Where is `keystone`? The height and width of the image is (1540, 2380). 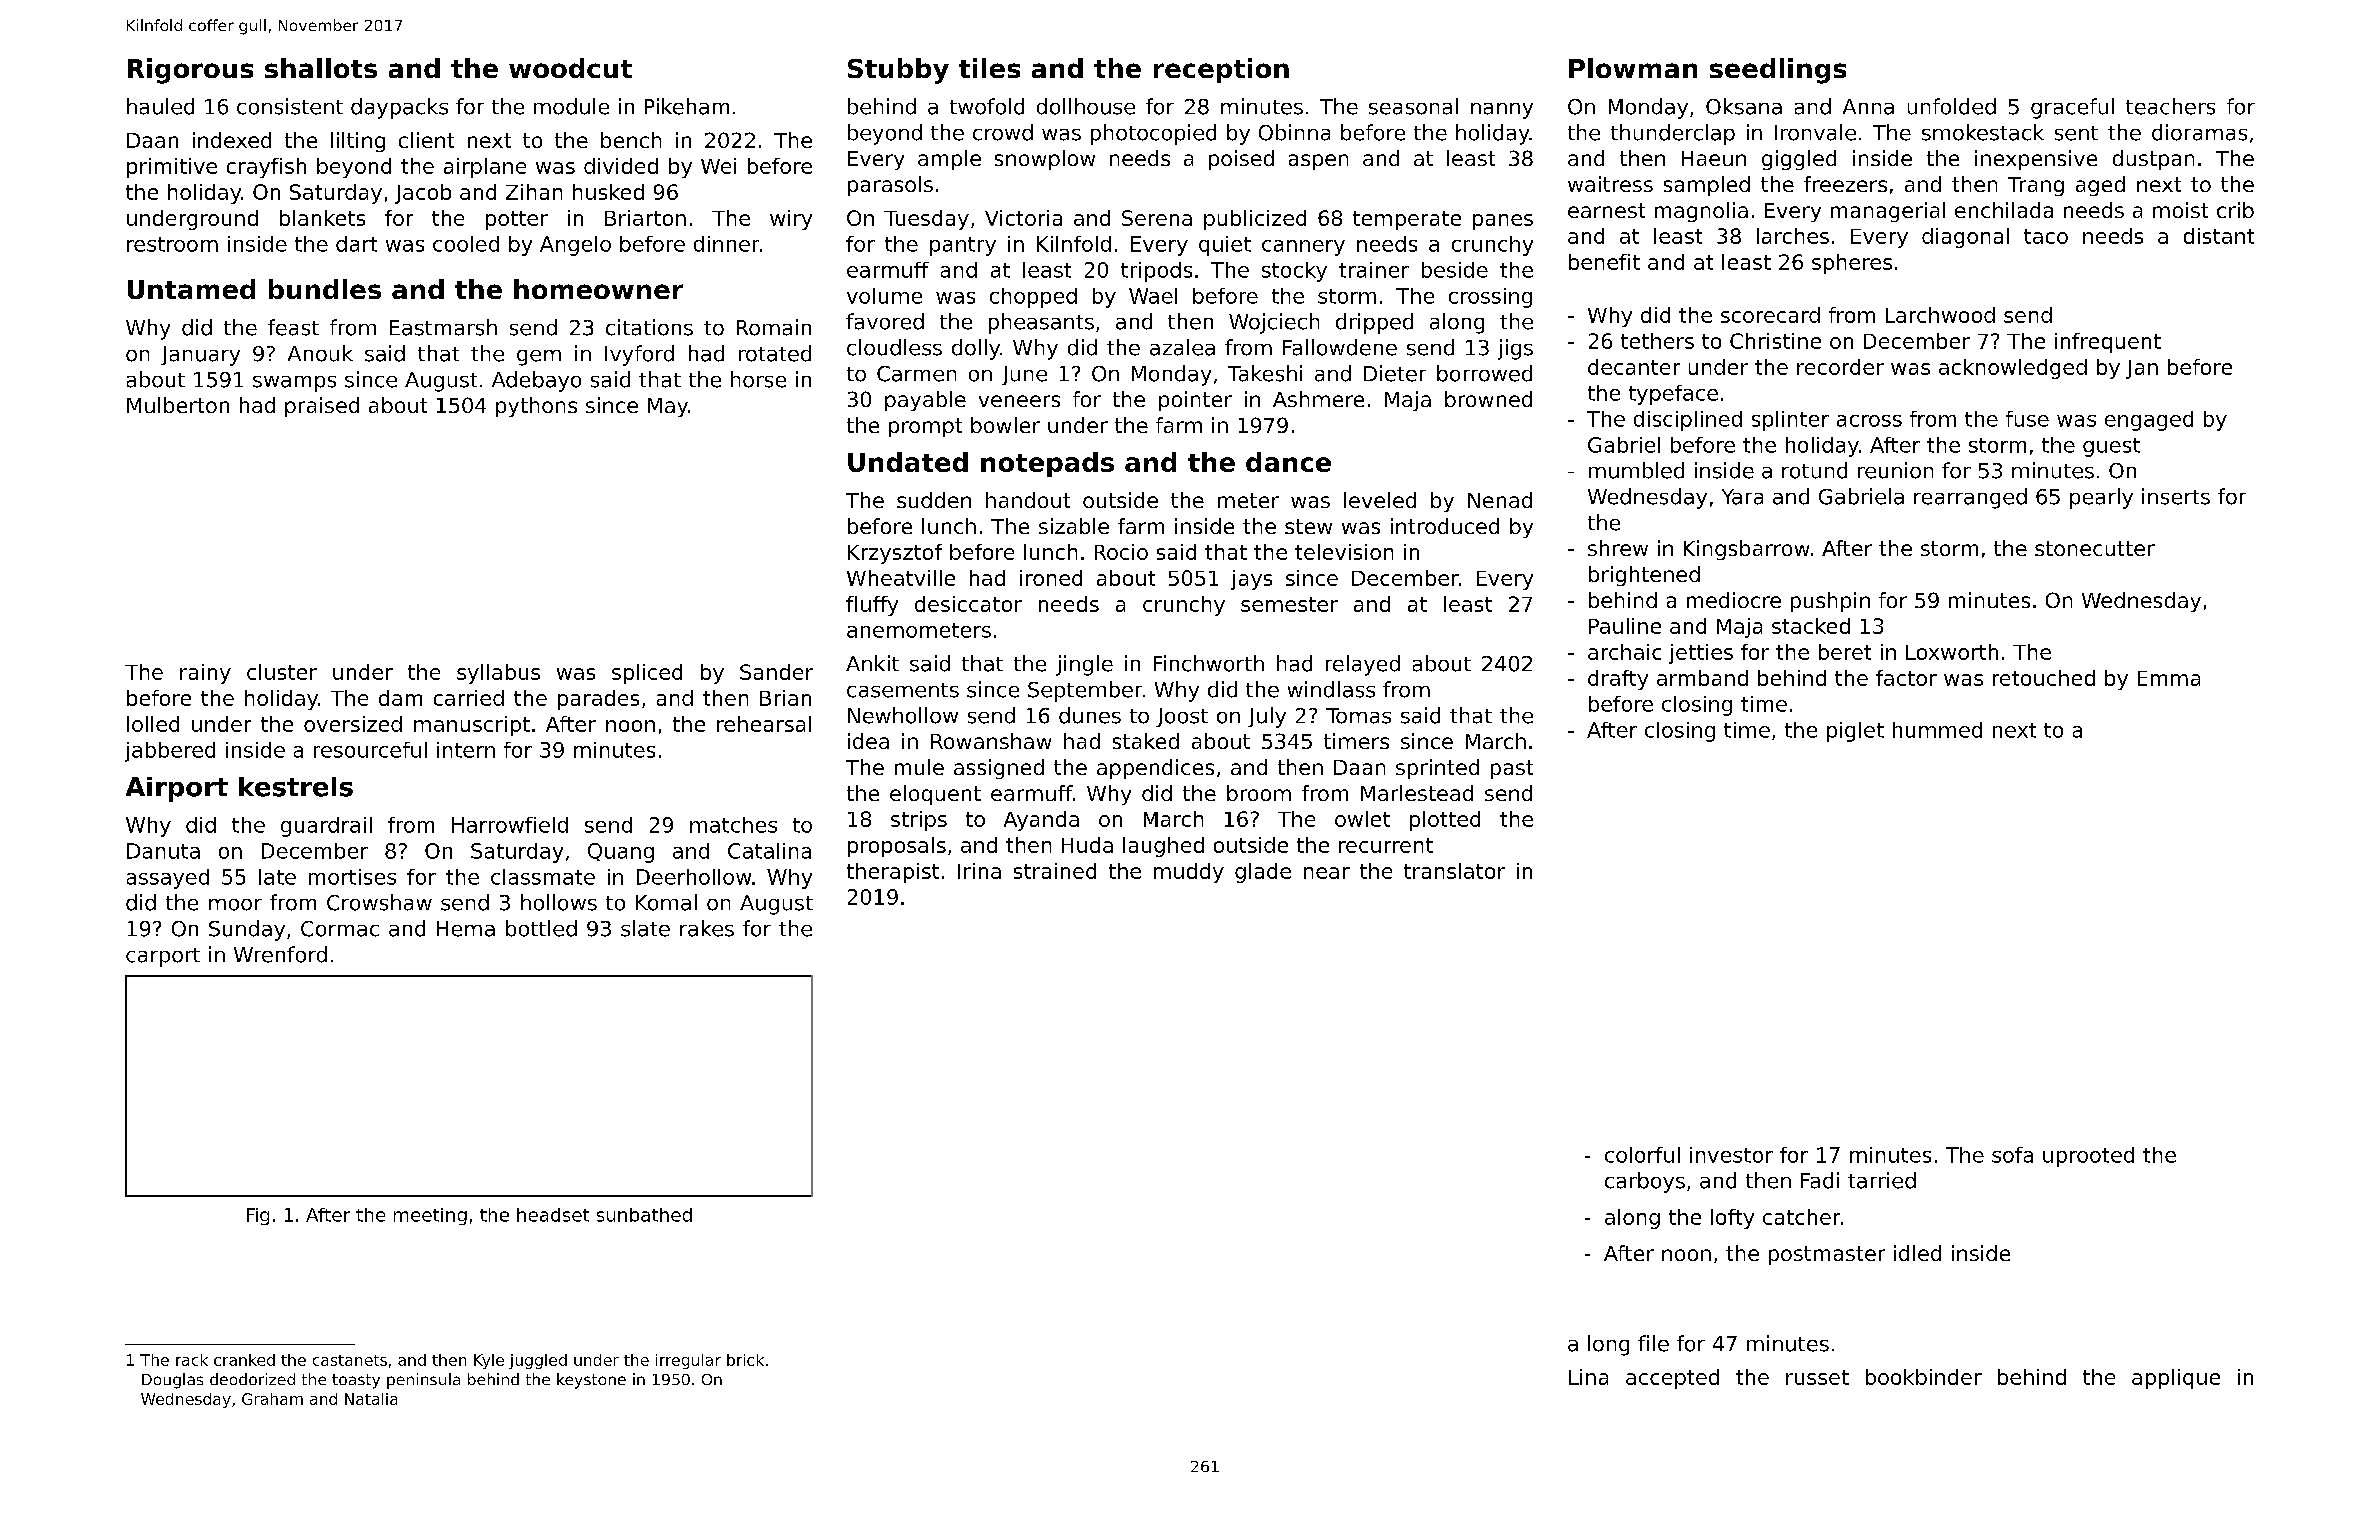 keystone is located at coordinates (591, 1381).
